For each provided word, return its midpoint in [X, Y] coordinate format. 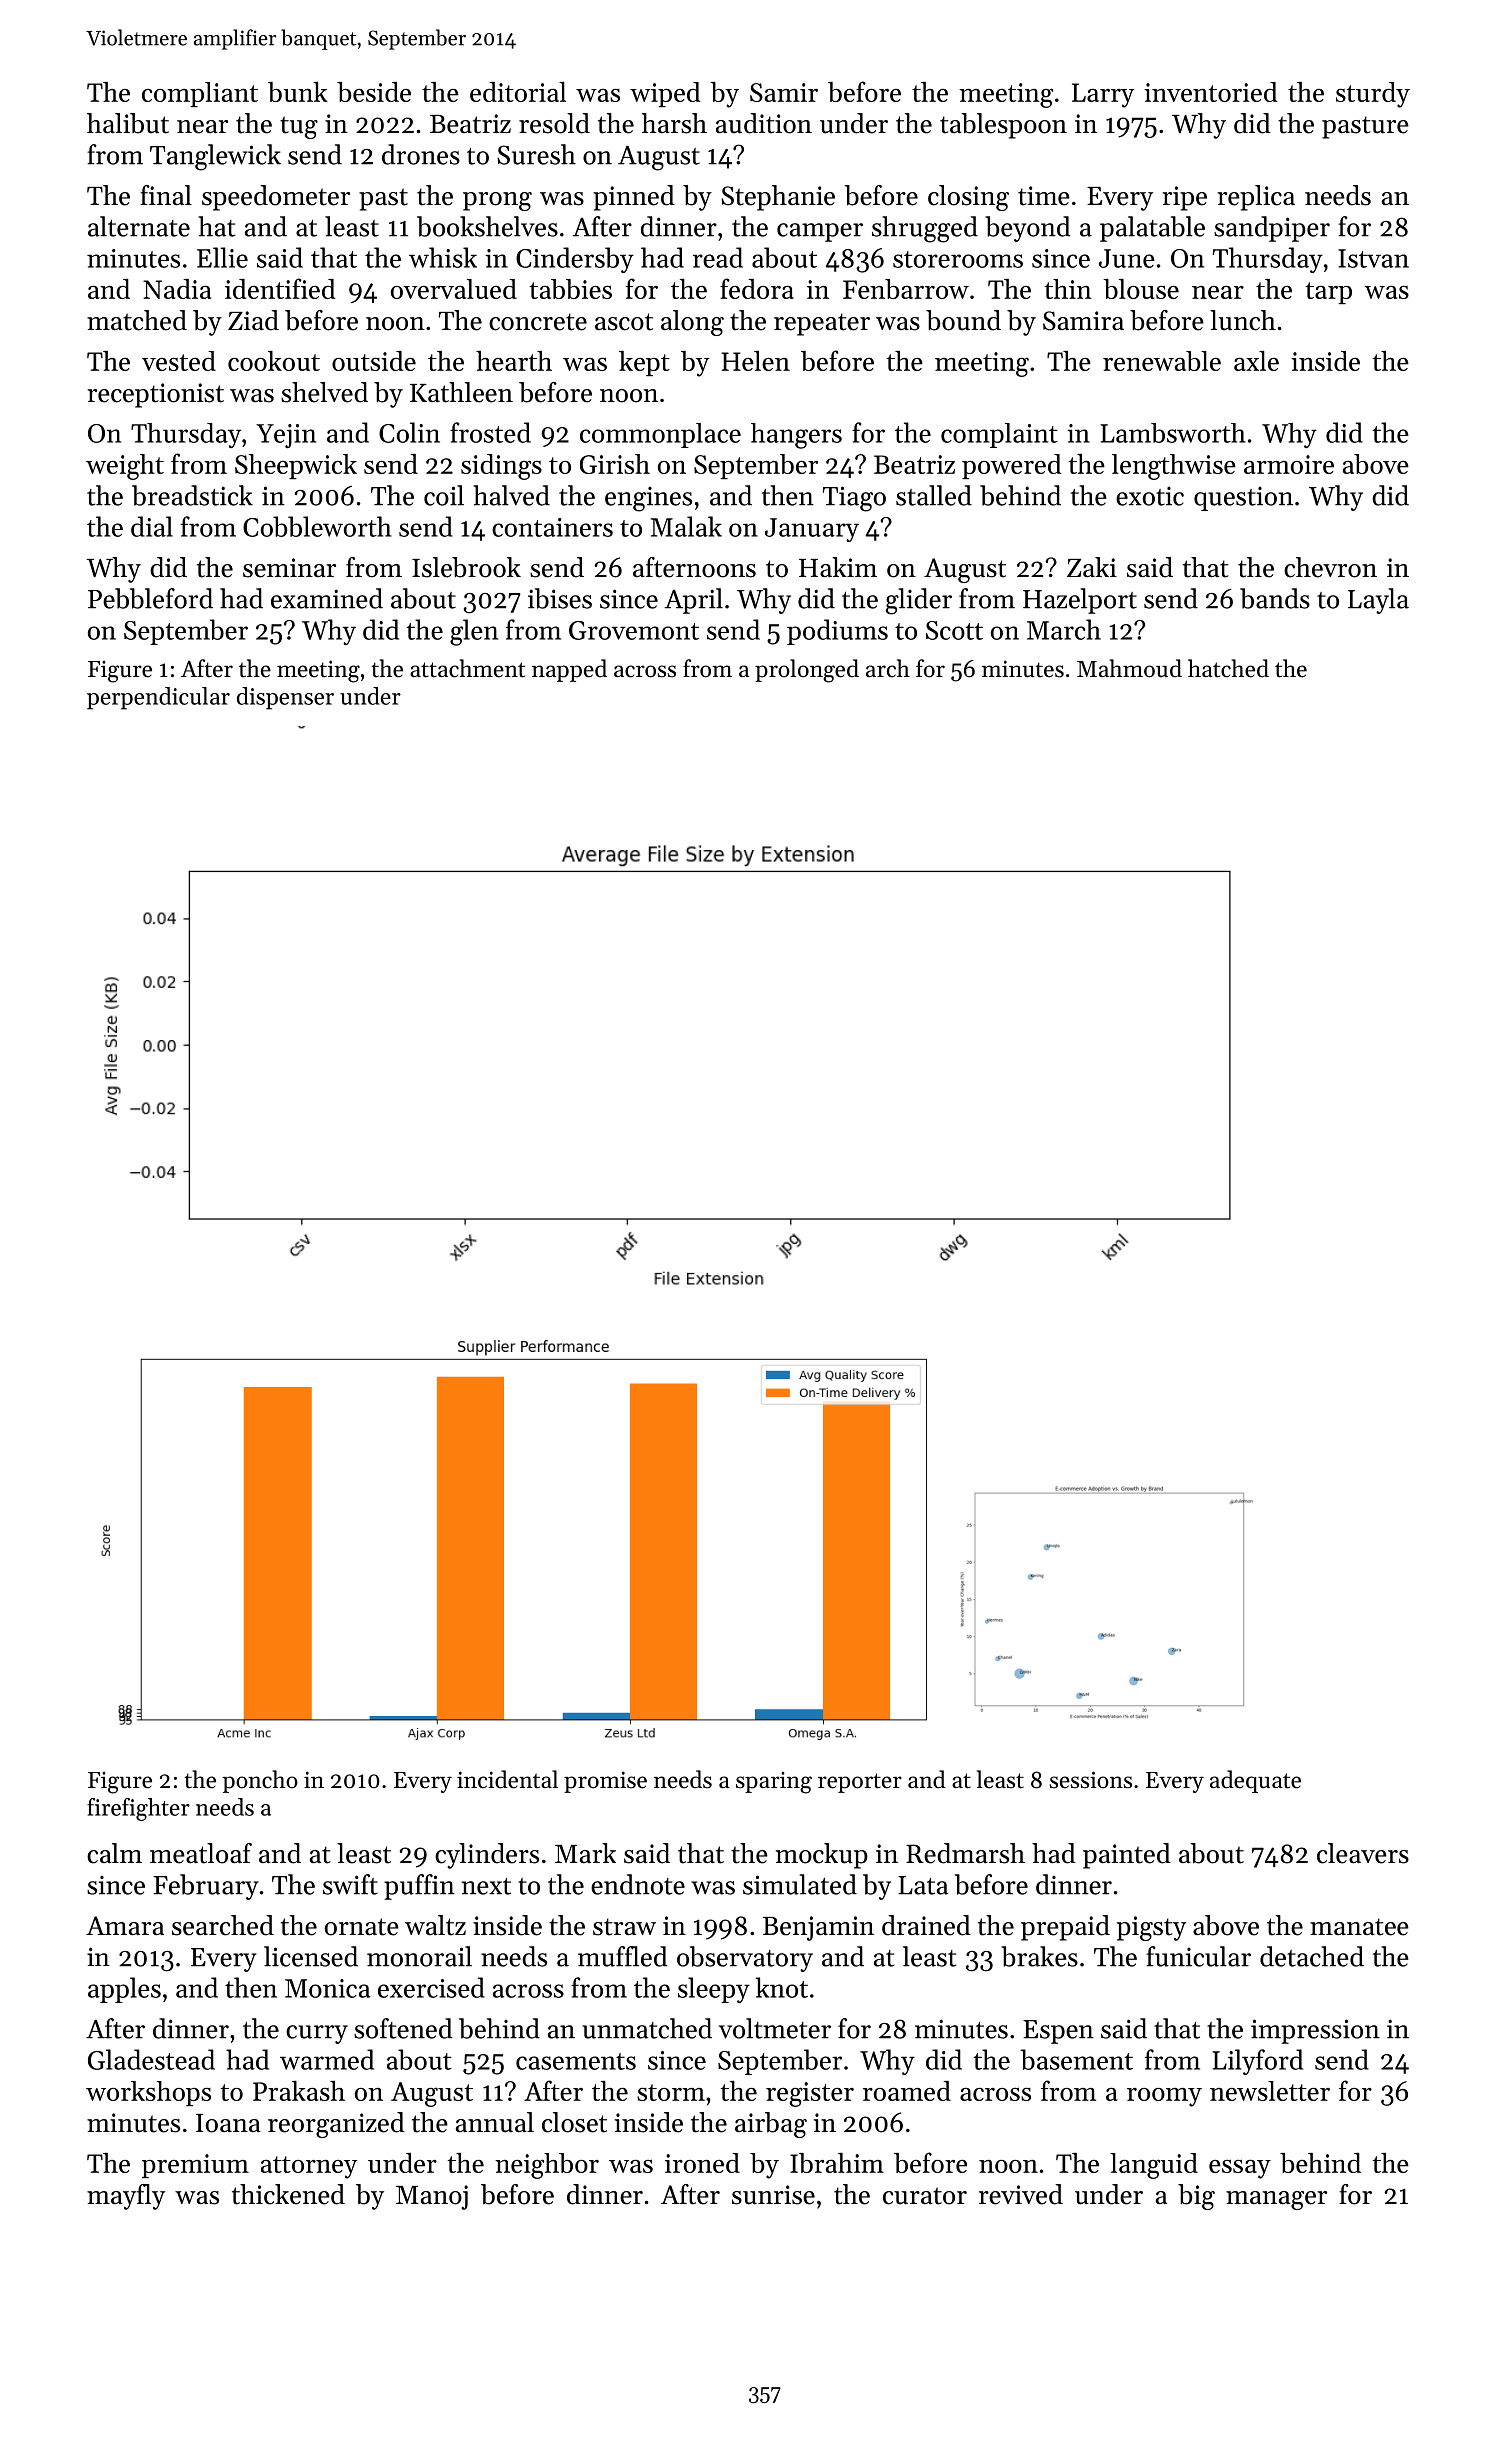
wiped [665, 94]
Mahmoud [1129, 668]
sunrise [773, 2195]
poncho [260, 1781]
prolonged [807, 671]
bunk [298, 92]
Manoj [432, 2197]
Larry [1103, 95]
